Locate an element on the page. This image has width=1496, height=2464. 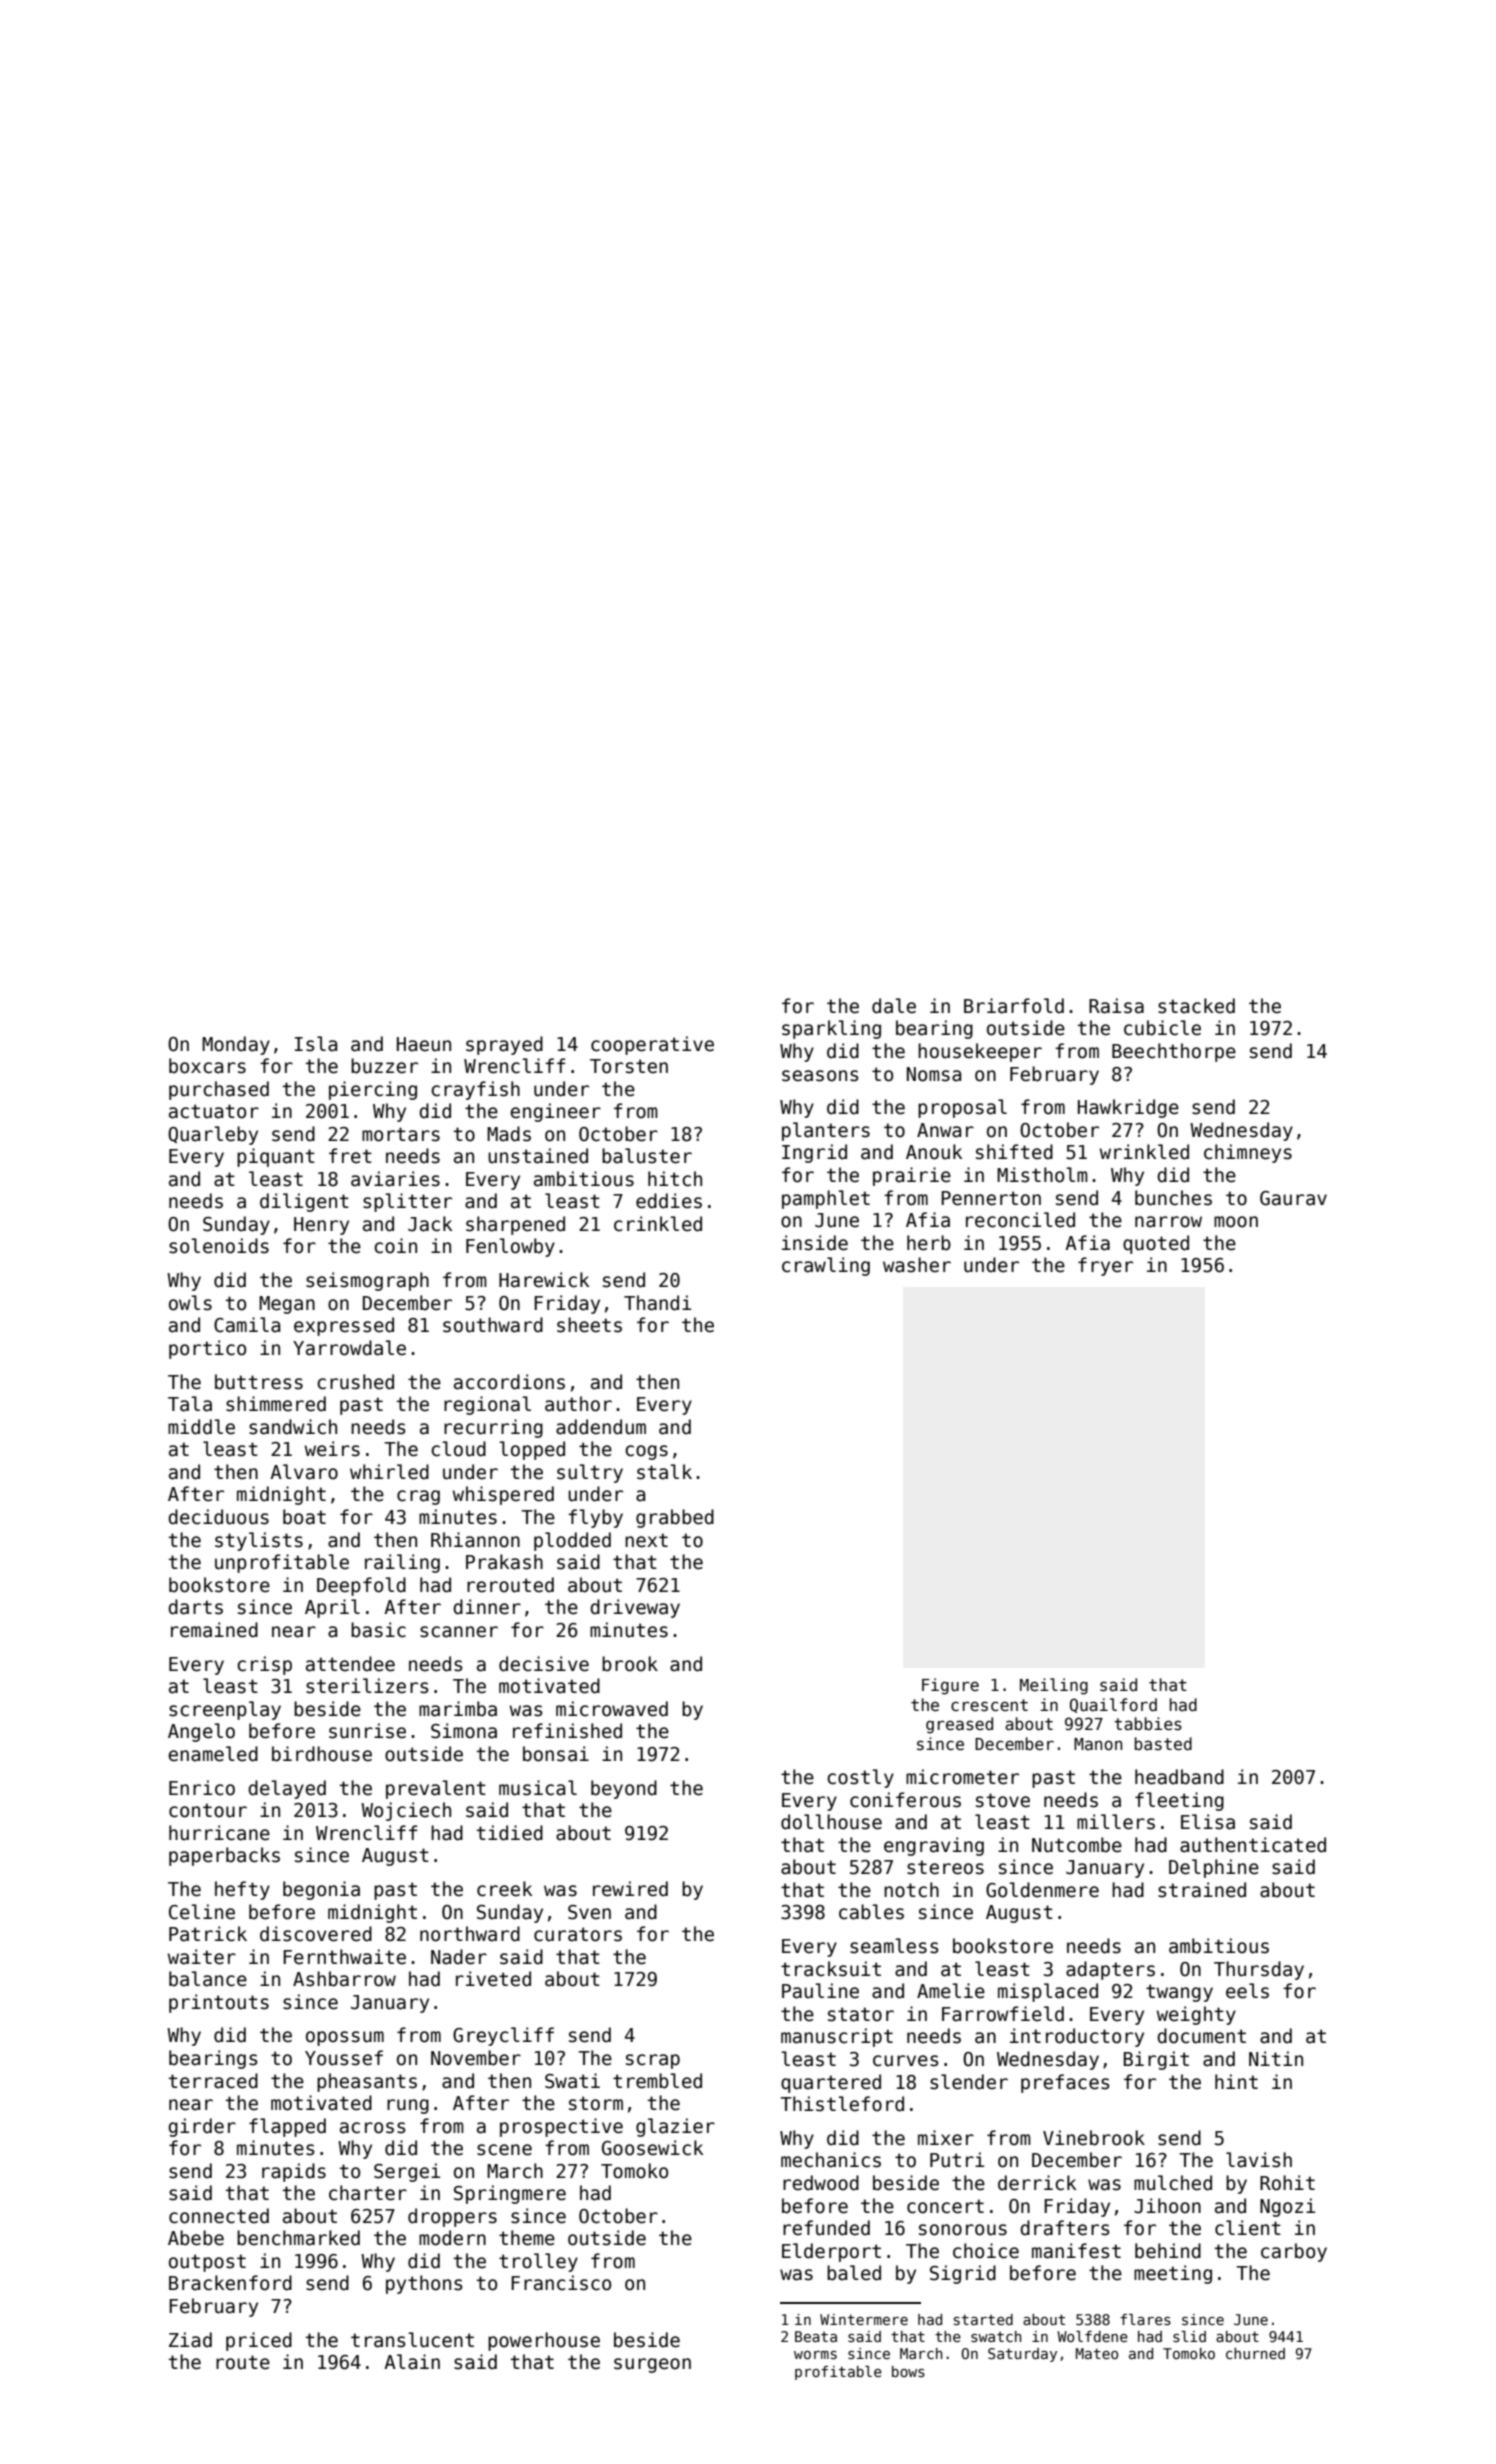
Brackenford is located at coordinates (230, 2283).
